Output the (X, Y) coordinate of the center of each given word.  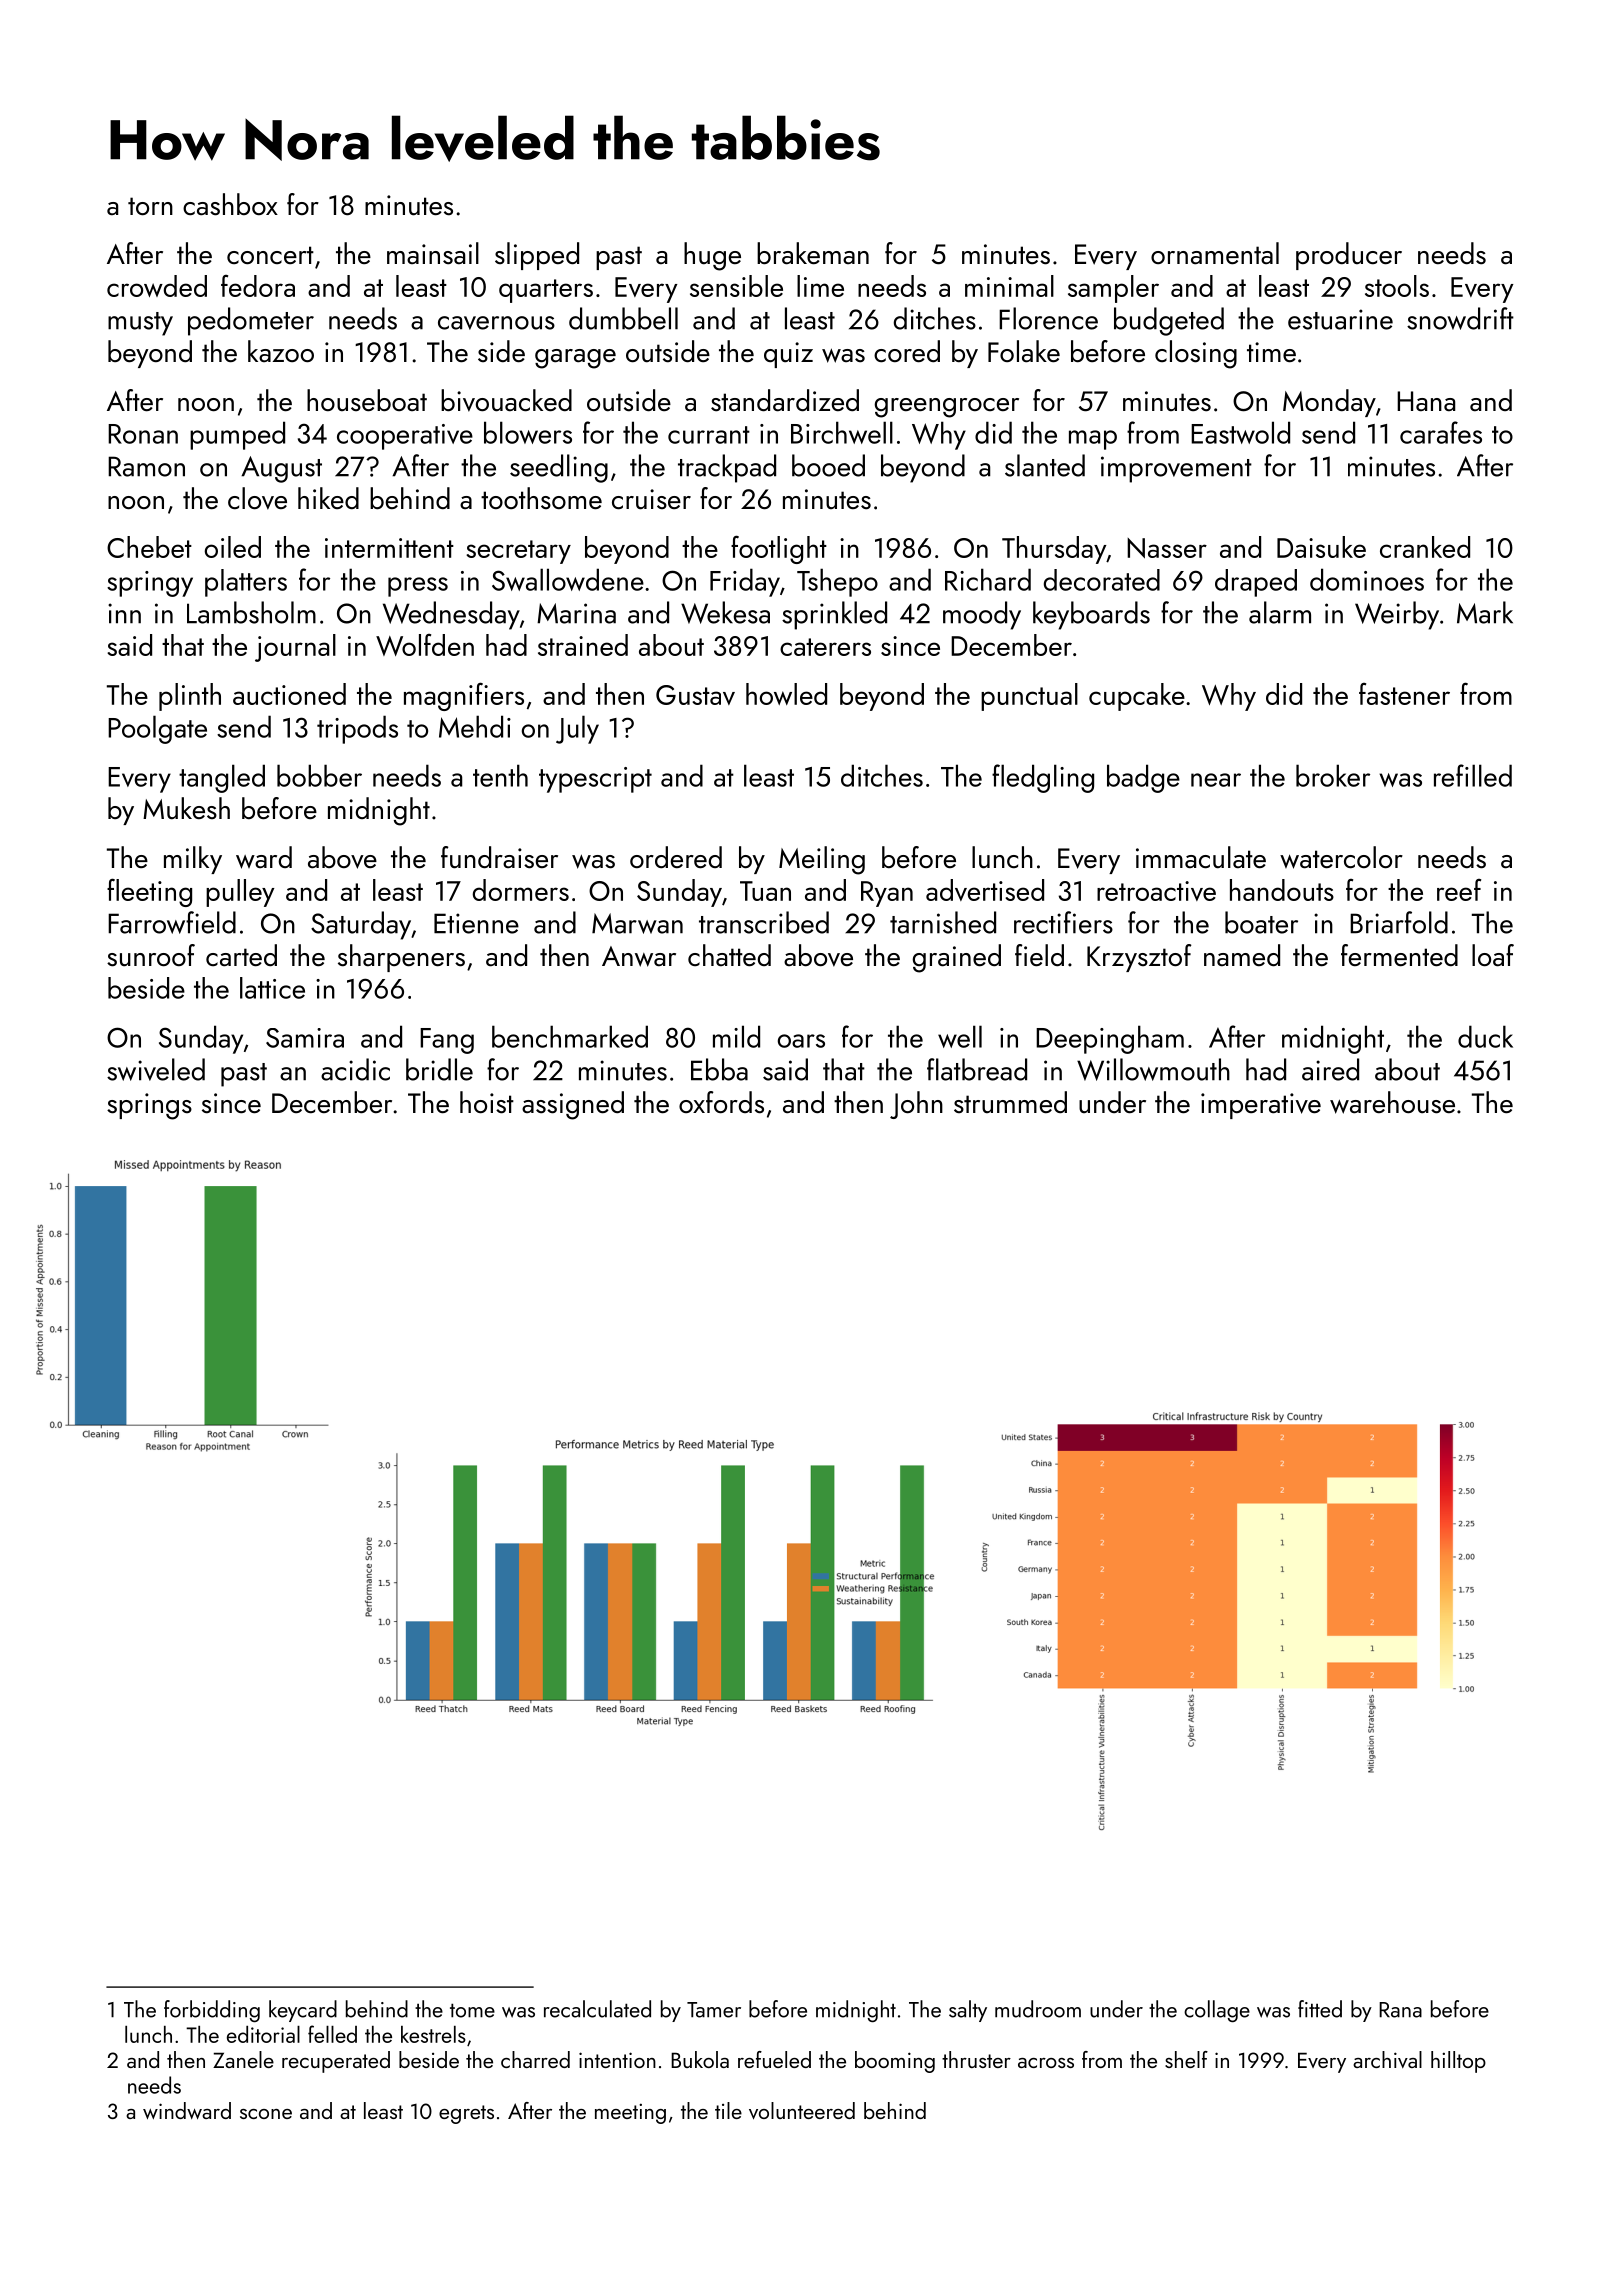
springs (149, 1106)
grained (956, 958)
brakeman (813, 253)
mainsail (433, 253)
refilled (1473, 775)
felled (332, 2034)
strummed (1010, 1102)
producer (1349, 256)
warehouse (1392, 1102)
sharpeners (401, 958)
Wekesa (725, 612)
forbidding (212, 2011)
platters (246, 583)
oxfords (721, 1102)
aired (1330, 1069)
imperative (1261, 1106)
